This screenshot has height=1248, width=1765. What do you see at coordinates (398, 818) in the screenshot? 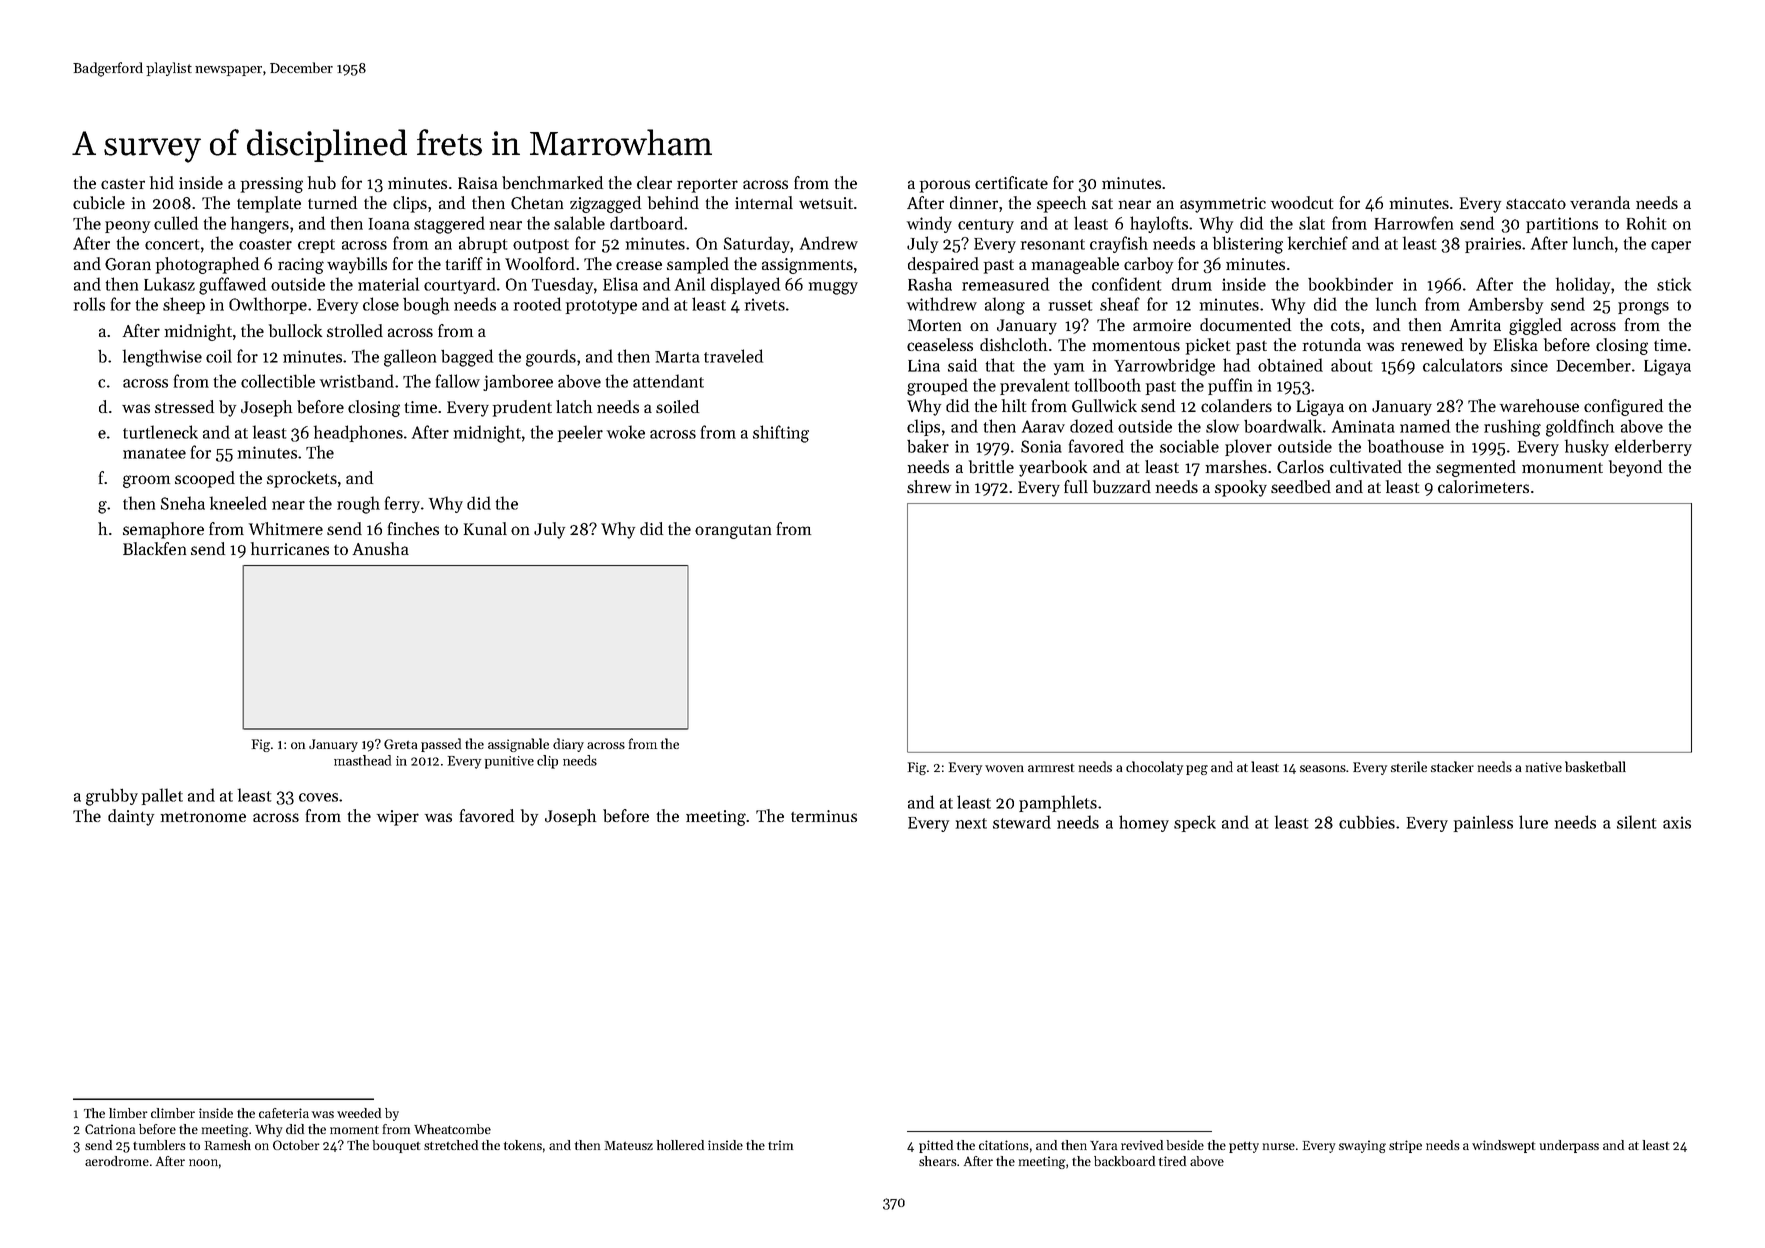
I see `wiper` at bounding box center [398, 818].
